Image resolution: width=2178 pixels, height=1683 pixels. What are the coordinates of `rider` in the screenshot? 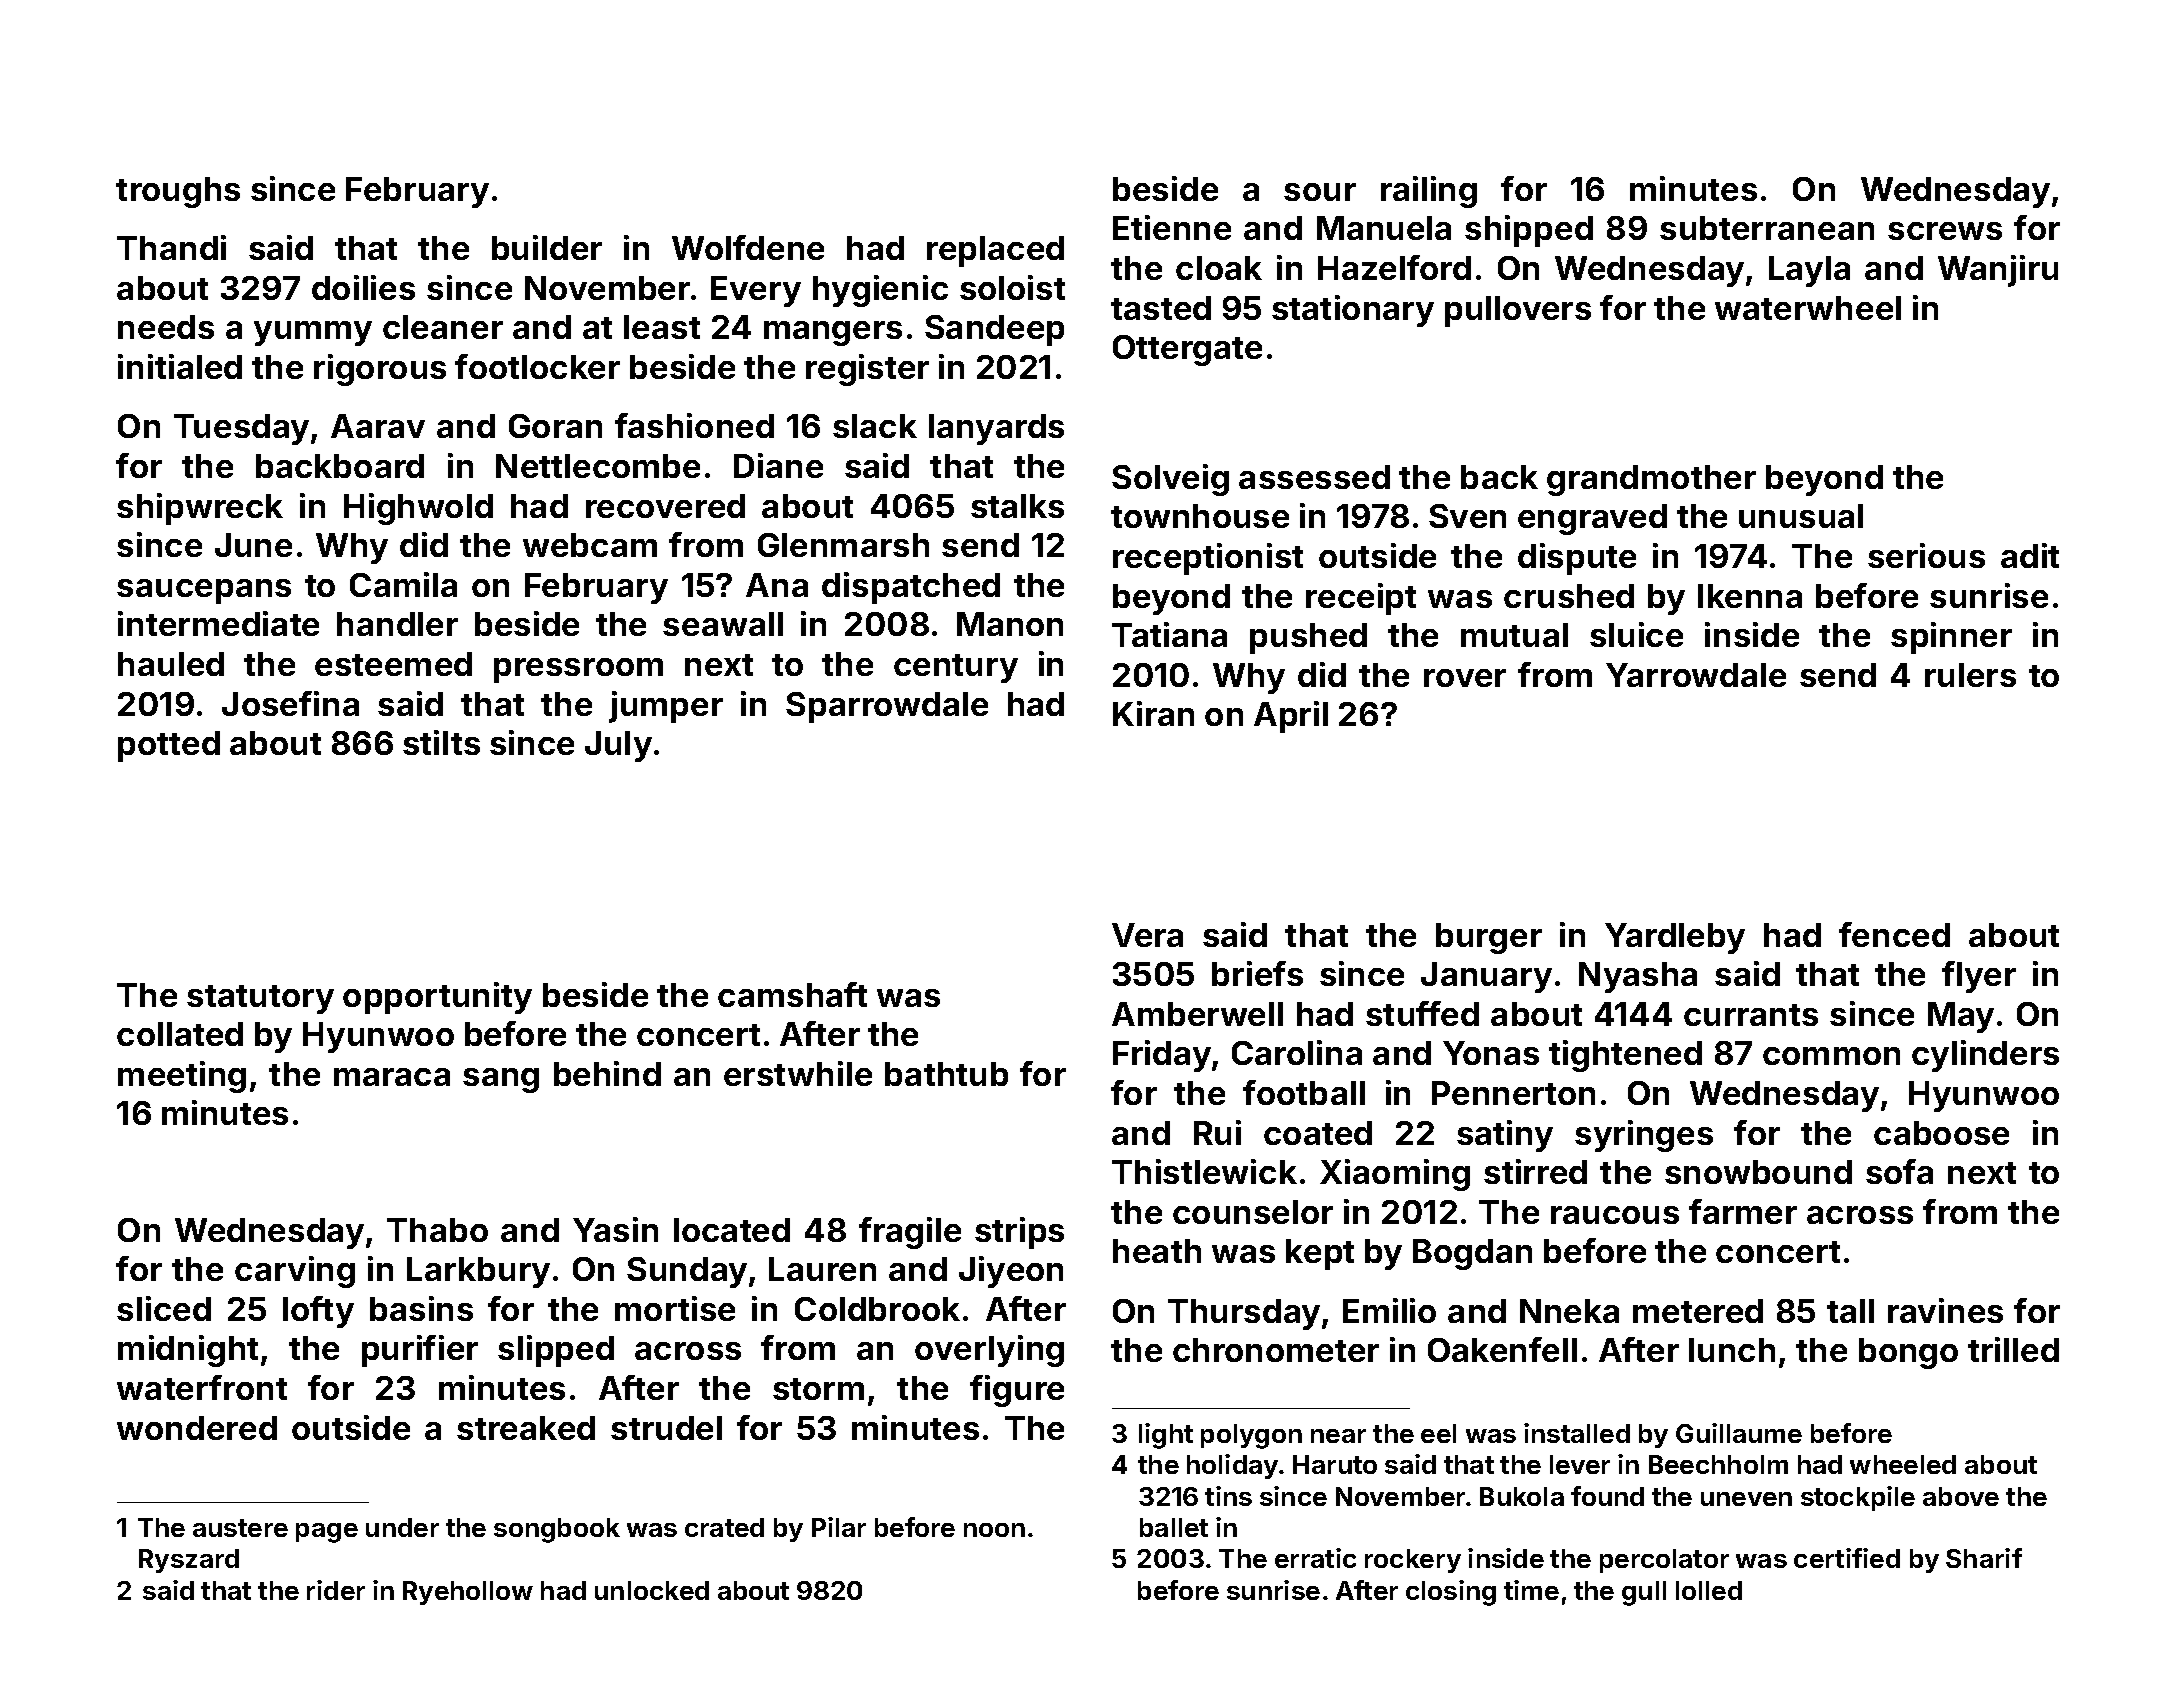 It's located at (336, 1590).
